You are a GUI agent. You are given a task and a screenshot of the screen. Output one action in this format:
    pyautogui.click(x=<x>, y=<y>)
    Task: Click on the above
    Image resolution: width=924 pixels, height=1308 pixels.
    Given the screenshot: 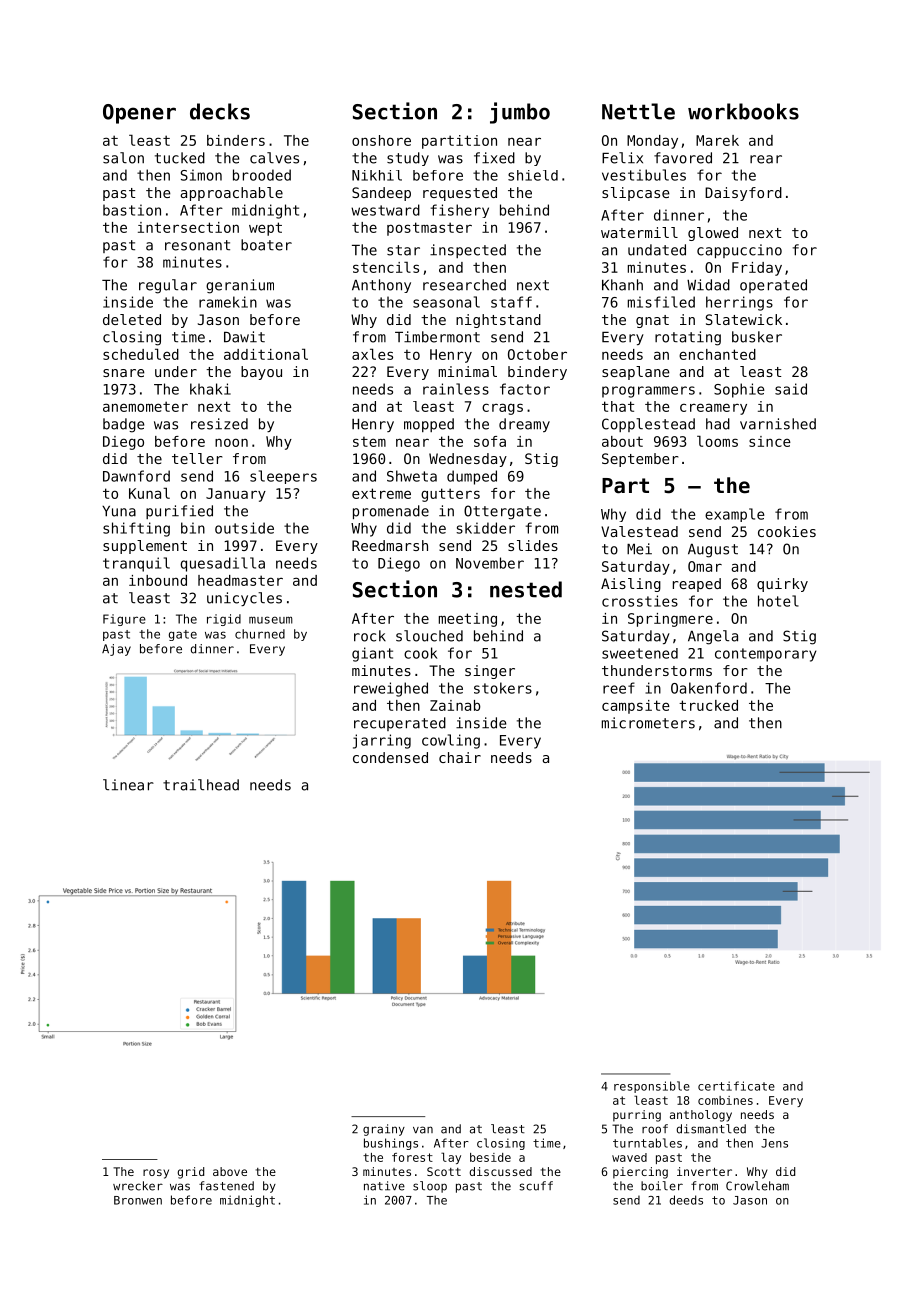 What is the action you would take?
    pyautogui.click(x=230, y=1171)
